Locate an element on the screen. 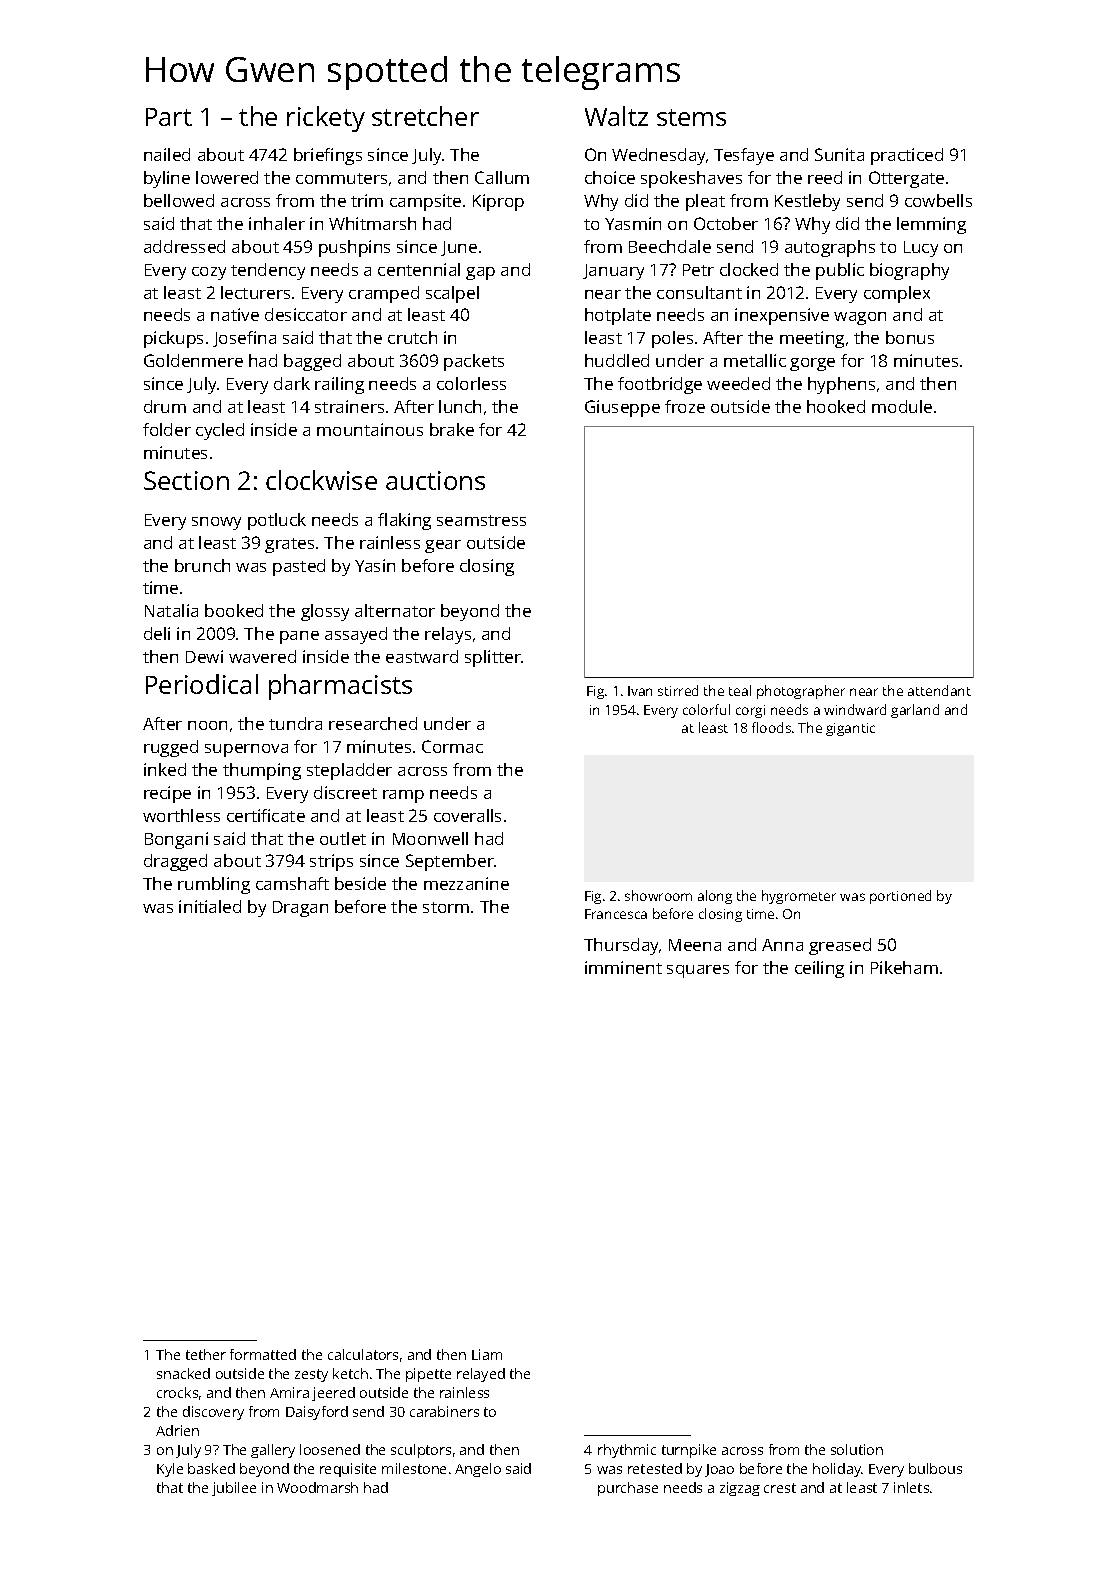 This screenshot has width=1117, height=1580. practiced is located at coordinates (907, 156).
